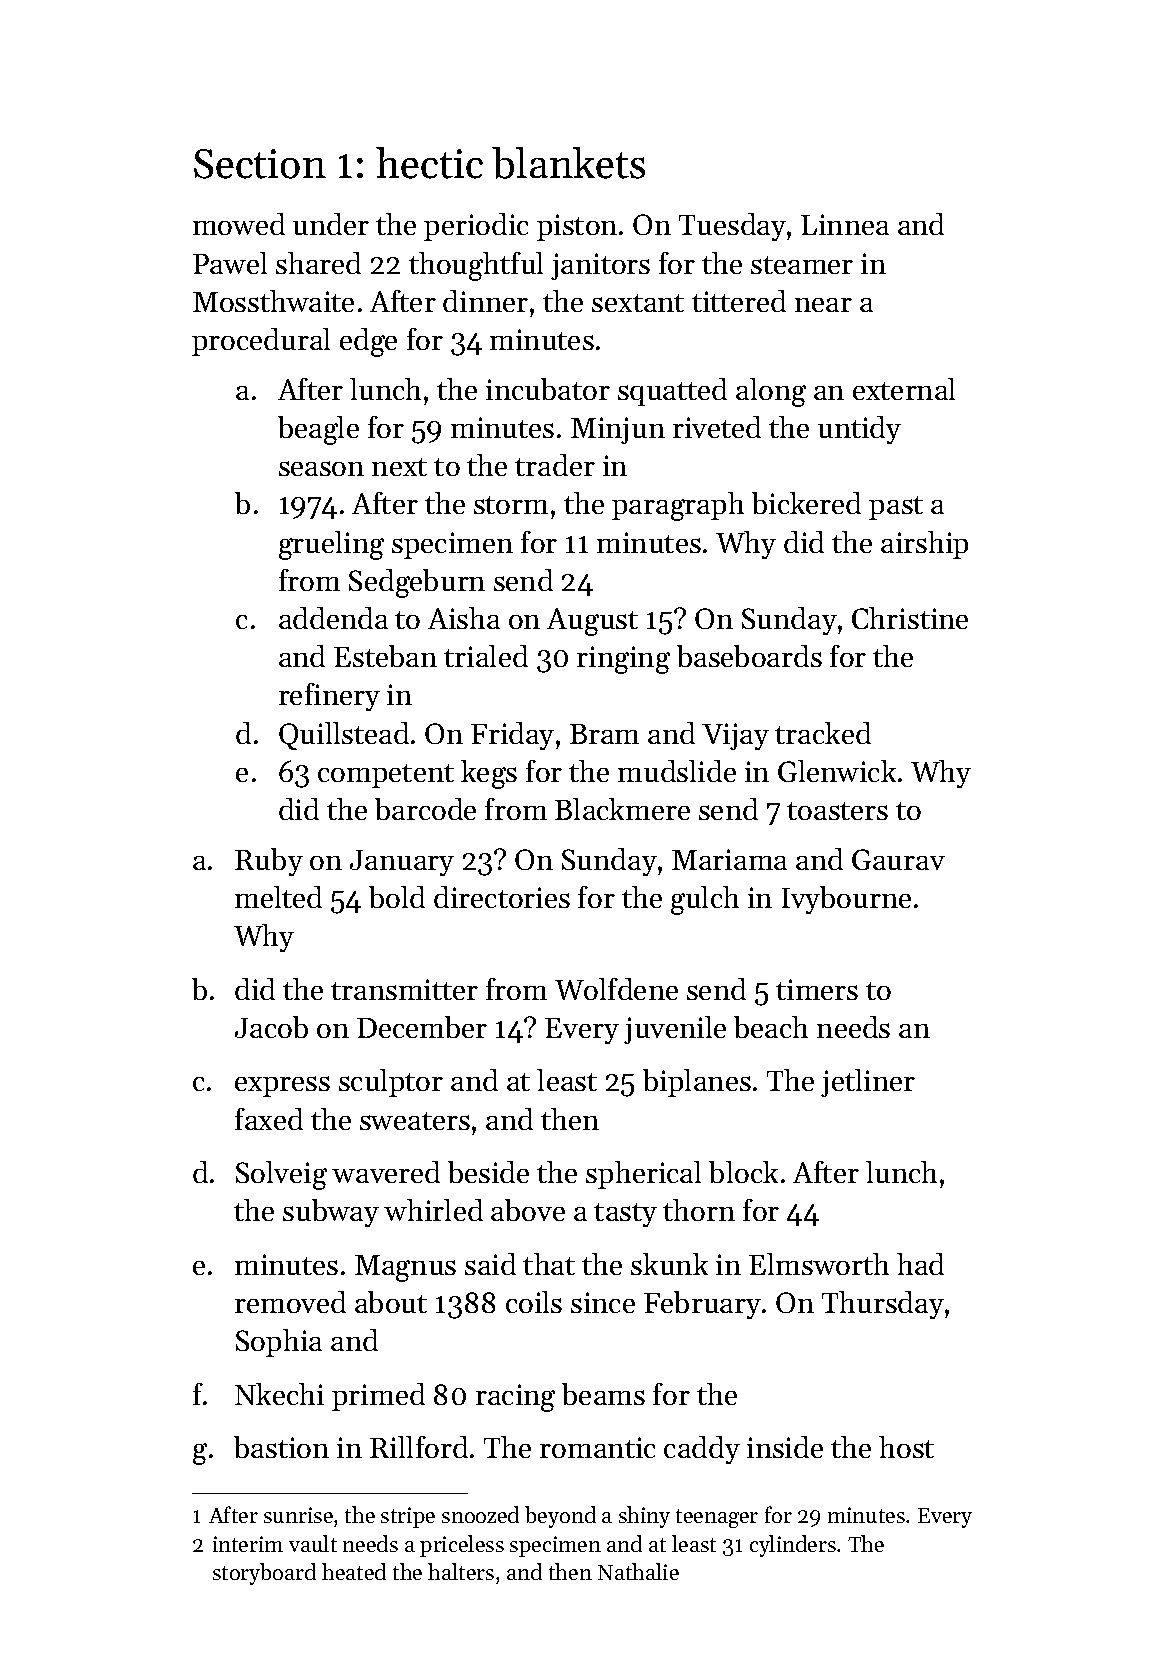  Describe the element at coordinates (260, 164) in the screenshot. I see `Section` at that location.
